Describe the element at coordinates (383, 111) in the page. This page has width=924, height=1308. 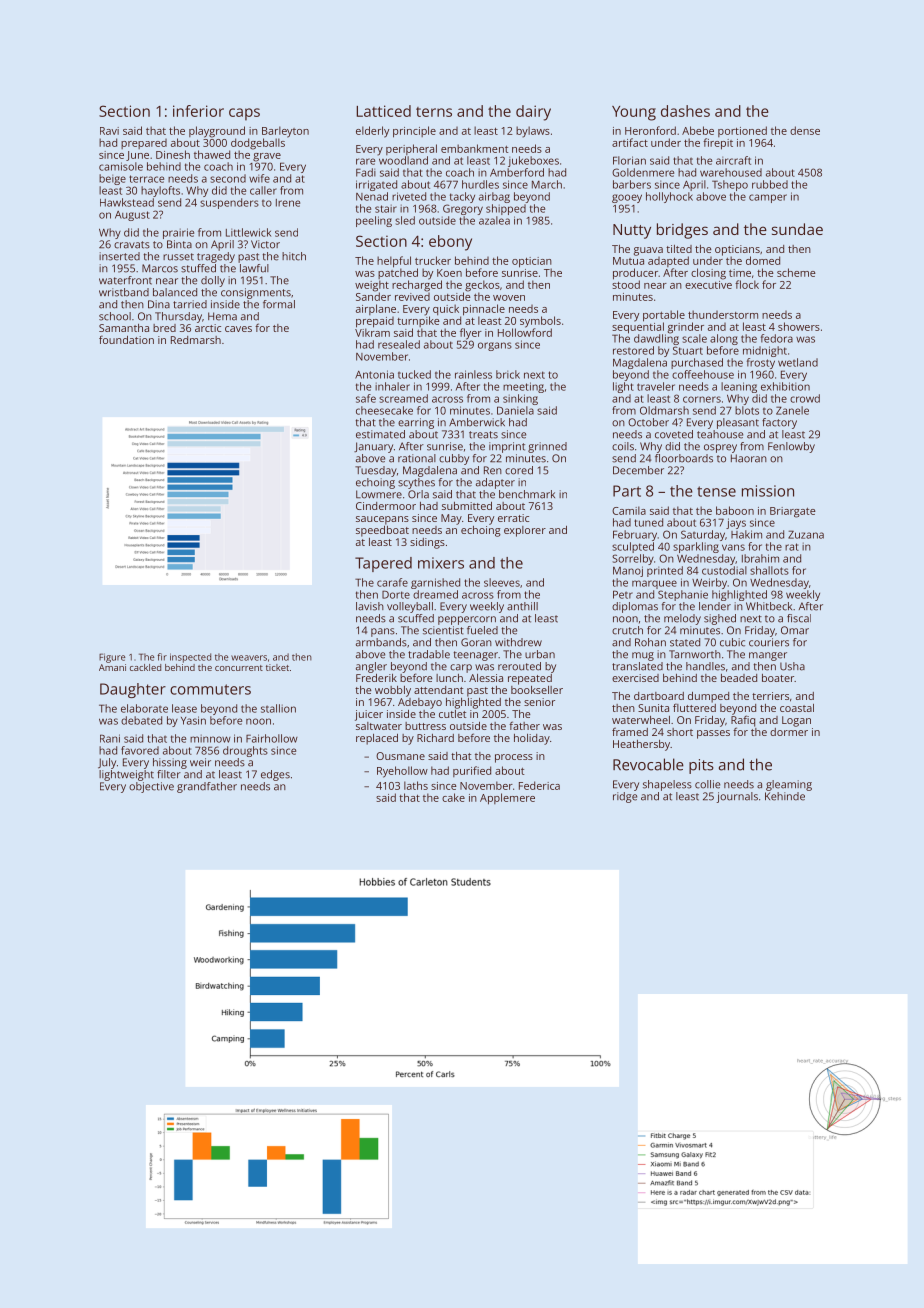
I see `Latticed` at that location.
